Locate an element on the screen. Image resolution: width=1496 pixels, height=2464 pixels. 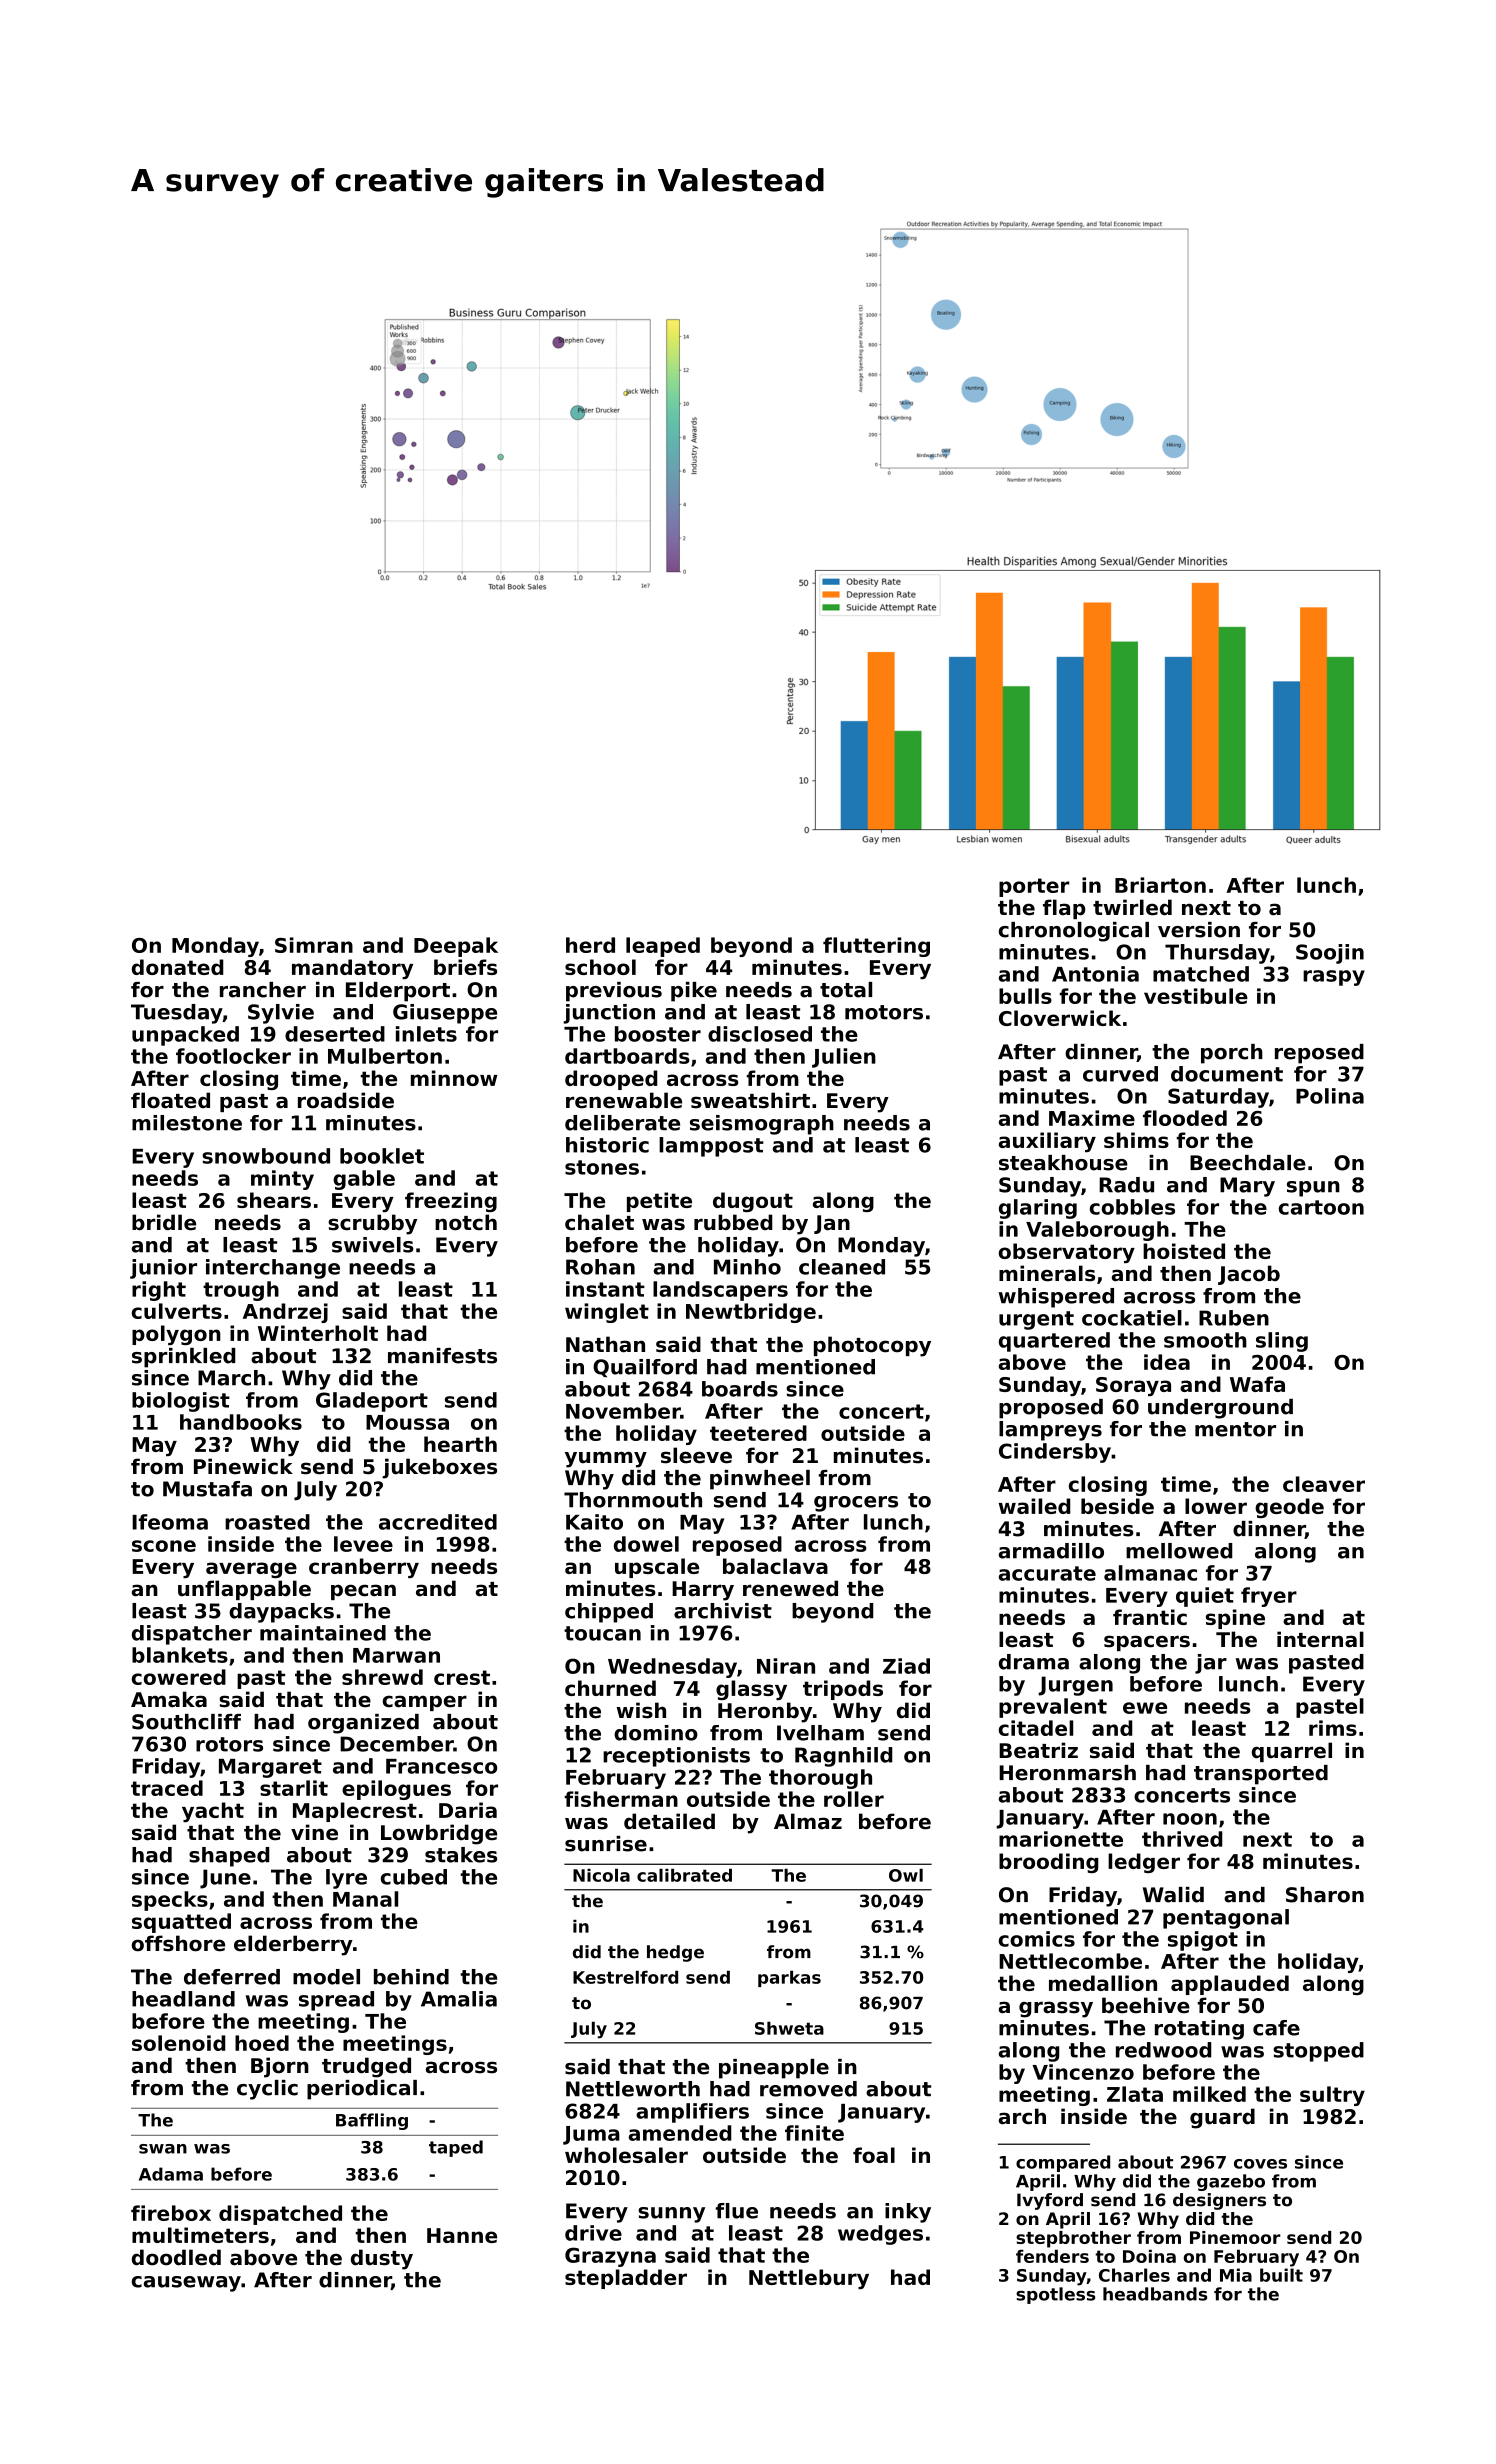
shims is located at coordinates (1136, 1140).
